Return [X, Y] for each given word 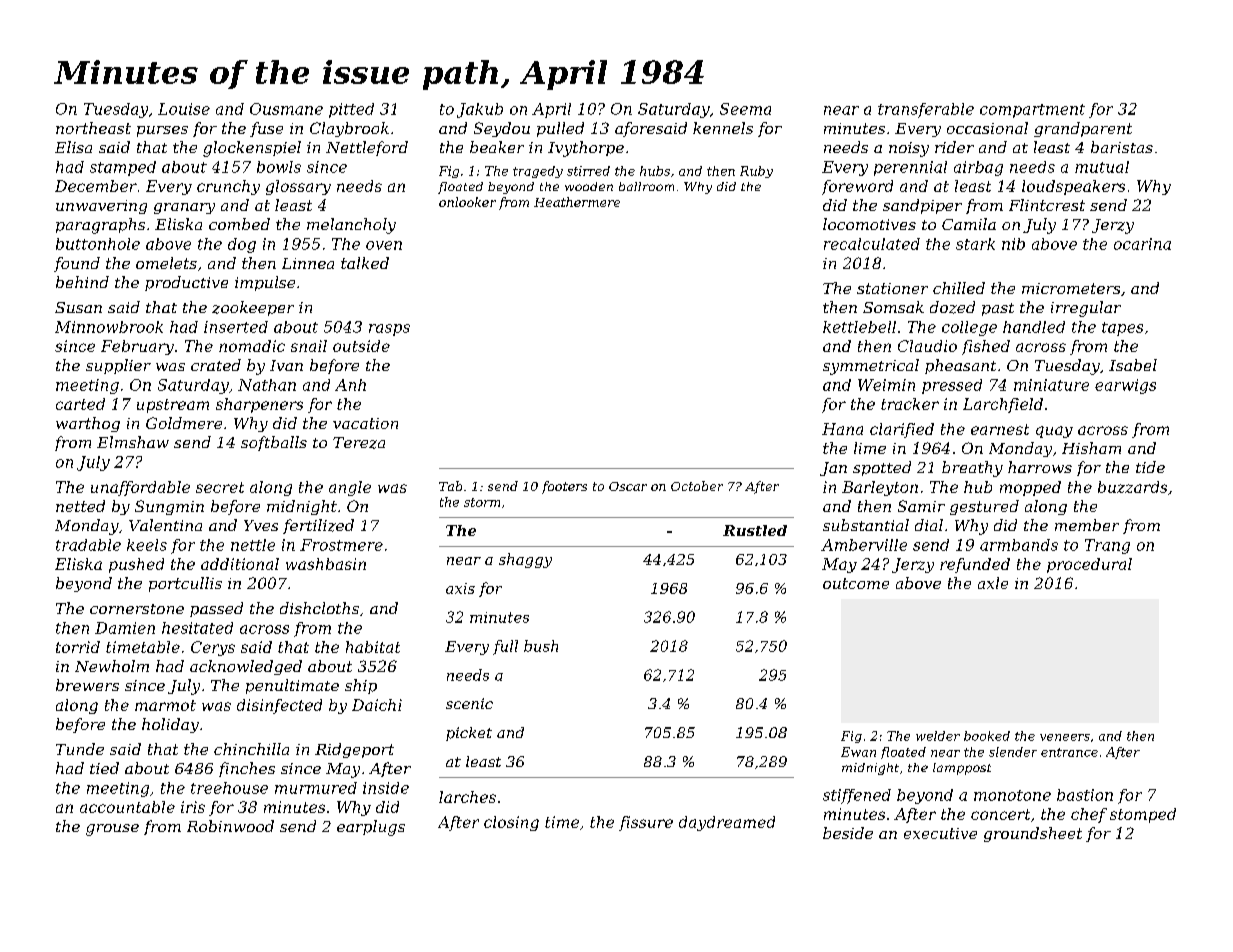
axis [460, 588]
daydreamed [727, 823]
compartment [1032, 111]
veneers [1065, 737]
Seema [745, 109]
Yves [261, 525]
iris [193, 807]
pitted [351, 110]
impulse [265, 283]
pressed [952, 386]
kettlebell [859, 327]
